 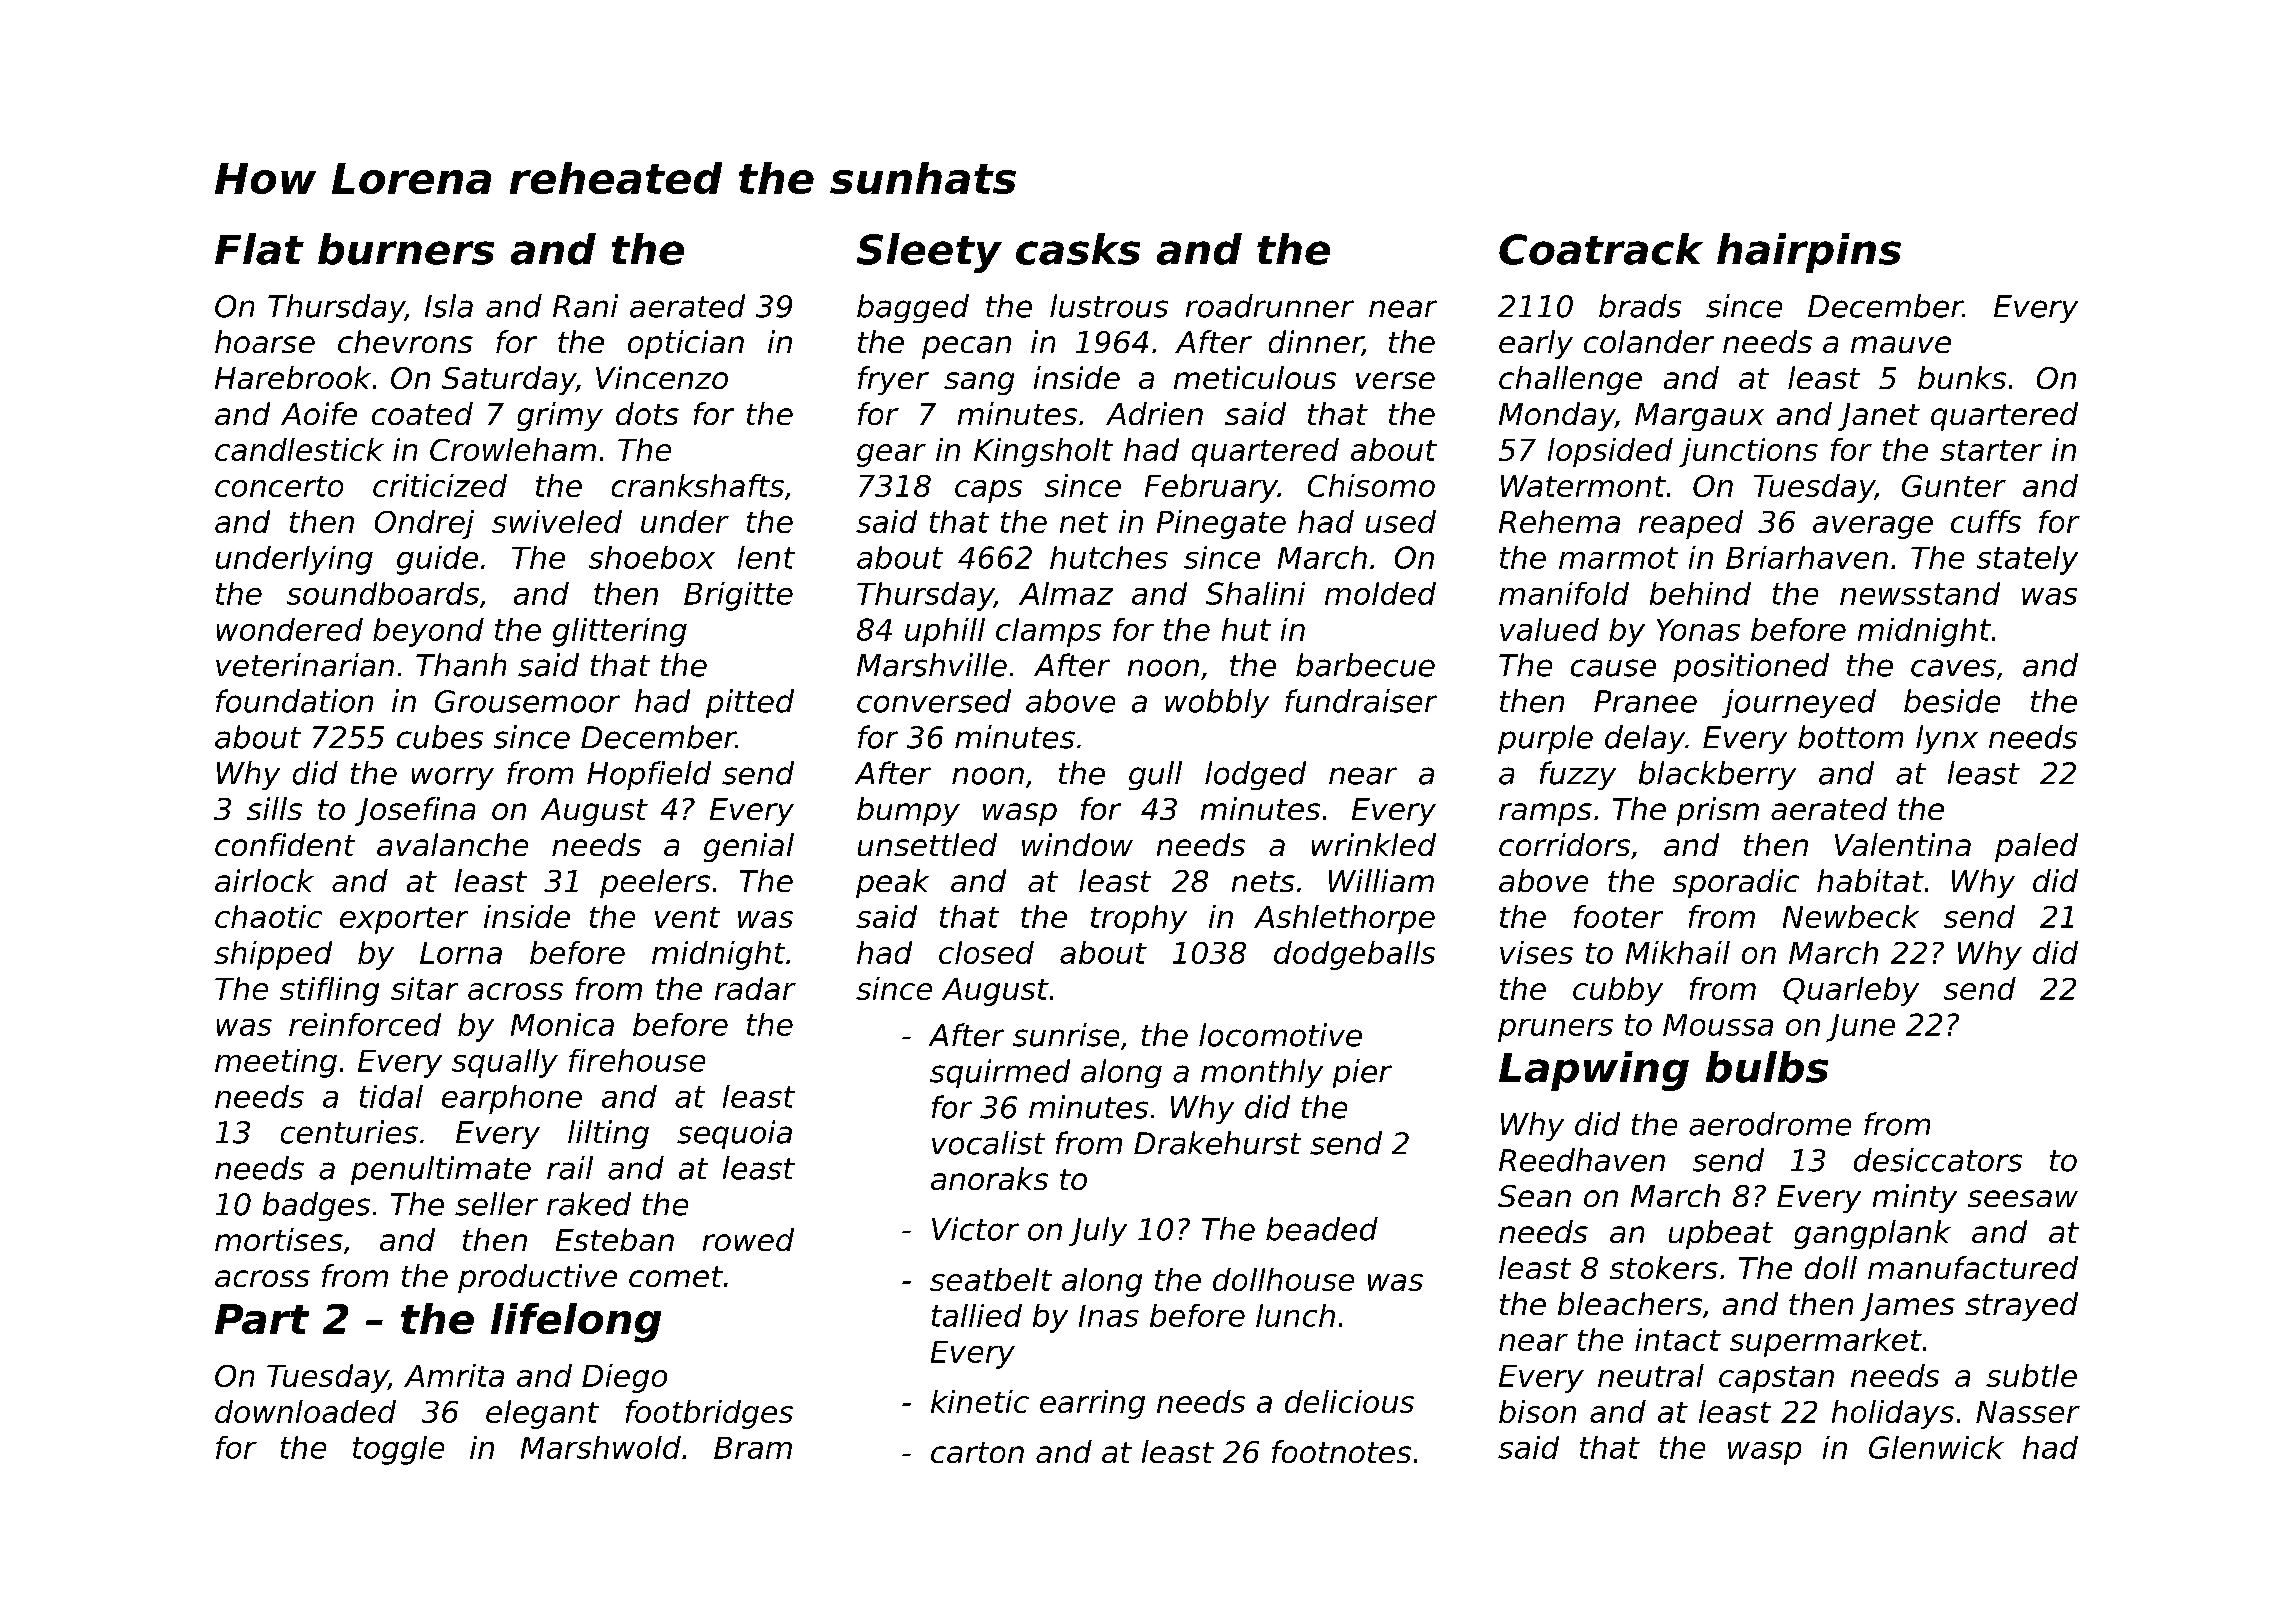 What do you see at coordinates (1341, 1451) in the page?
I see `footnotes` at bounding box center [1341, 1451].
